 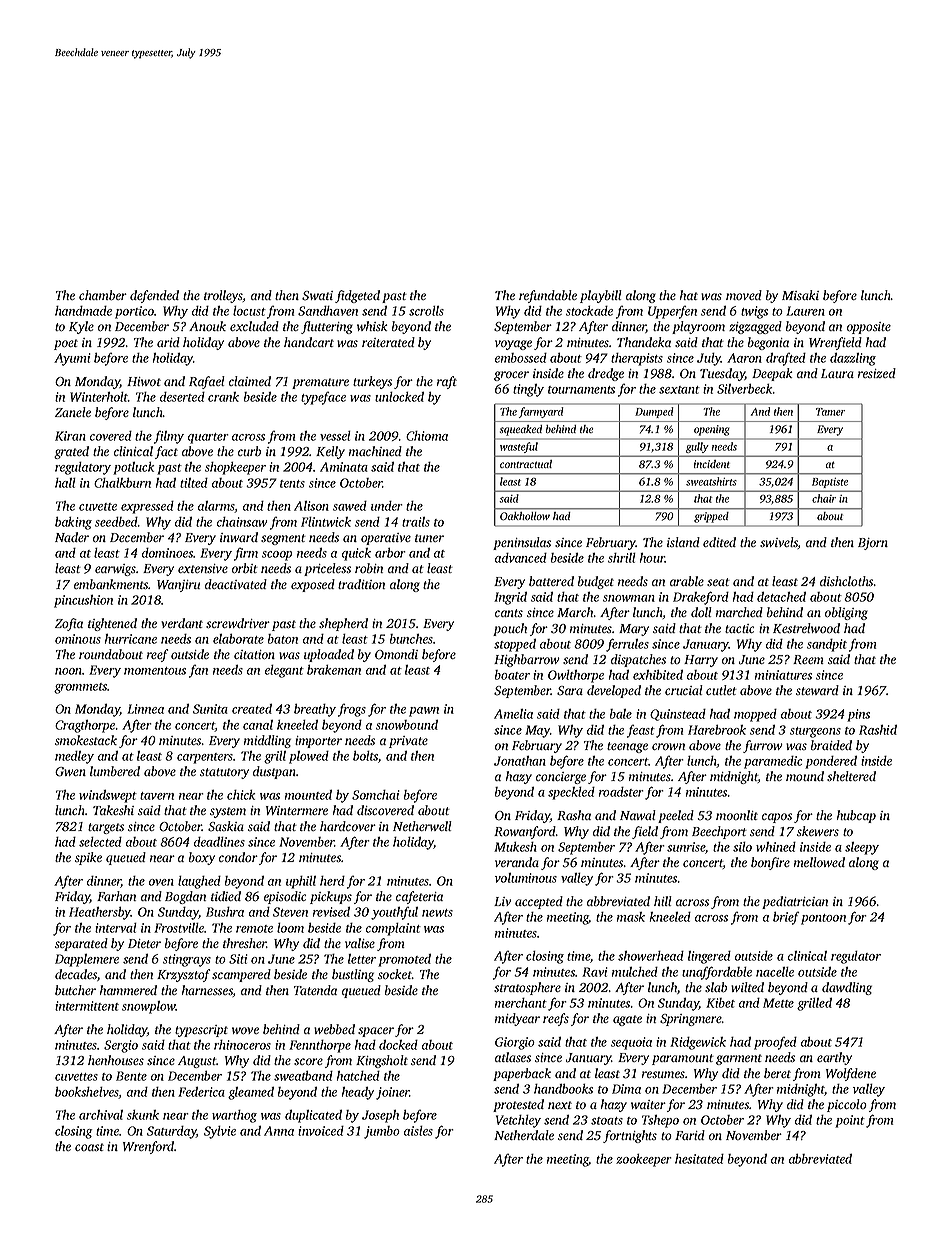 What do you see at coordinates (418, 1131) in the page?
I see `aisles` at bounding box center [418, 1131].
